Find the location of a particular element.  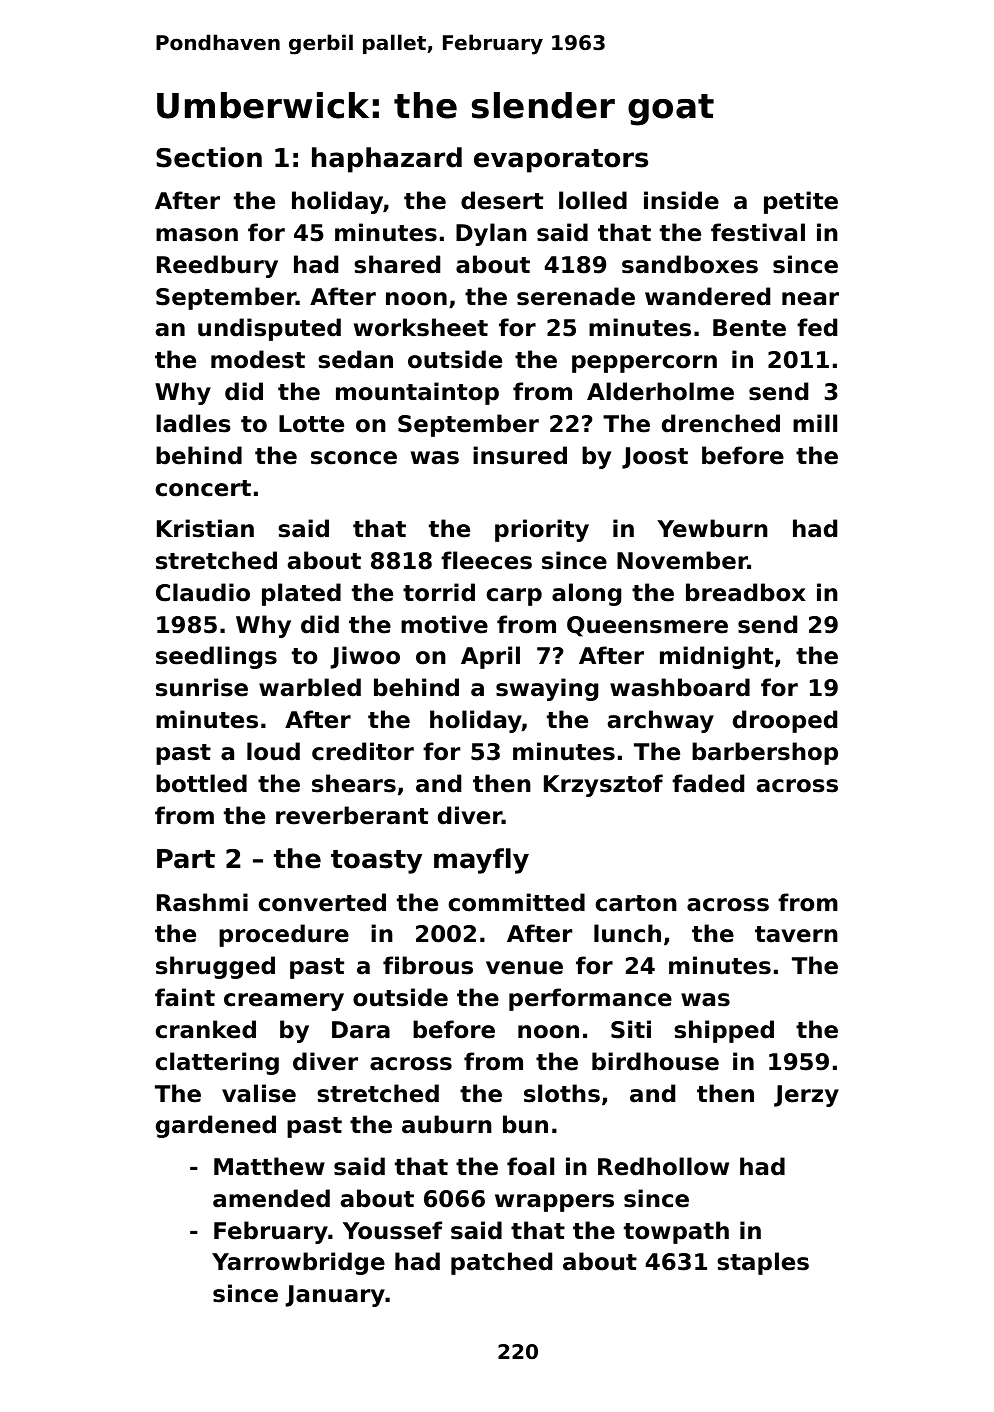

committed is located at coordinates (517, 902).
